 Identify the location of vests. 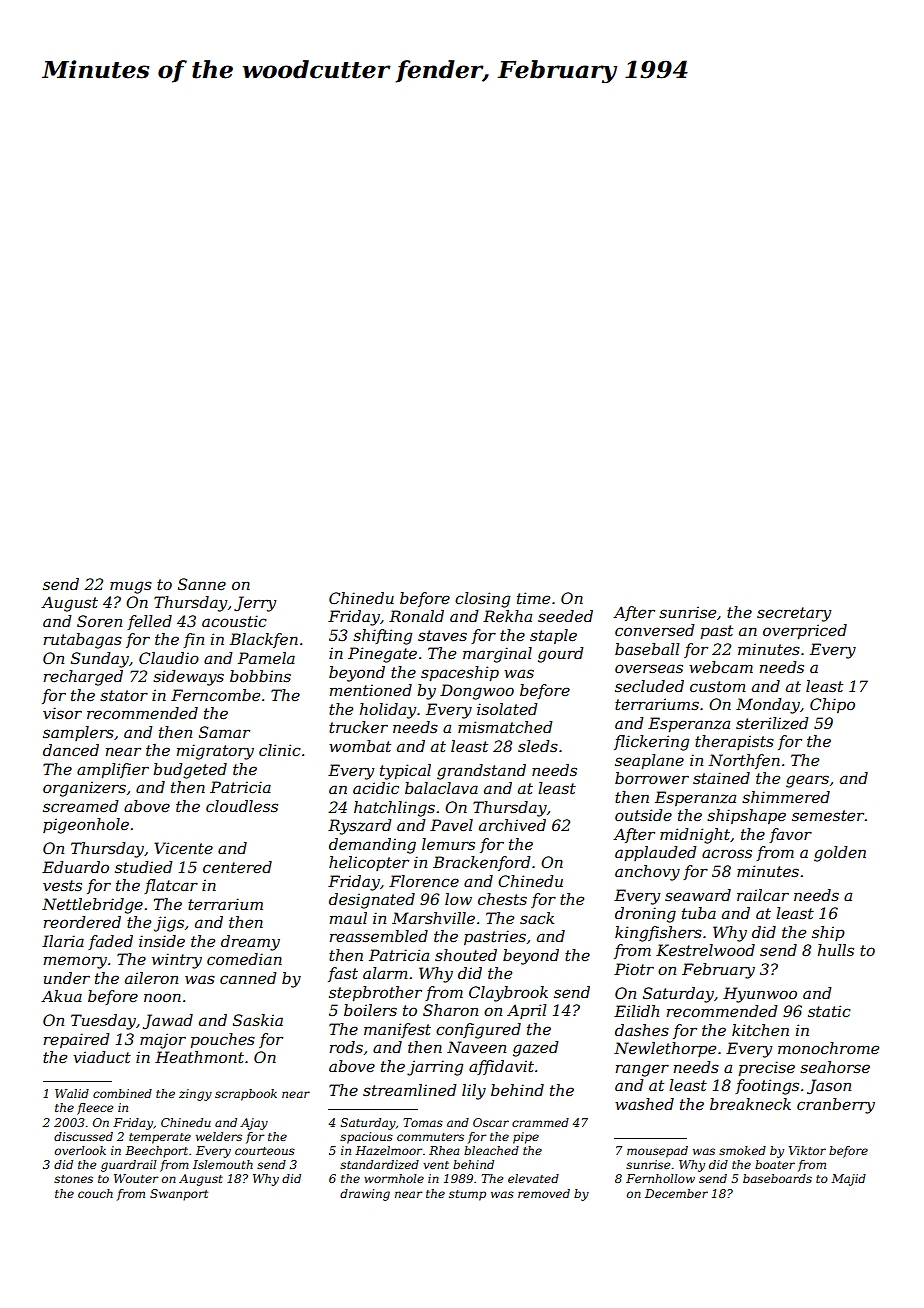
(62, 885).
